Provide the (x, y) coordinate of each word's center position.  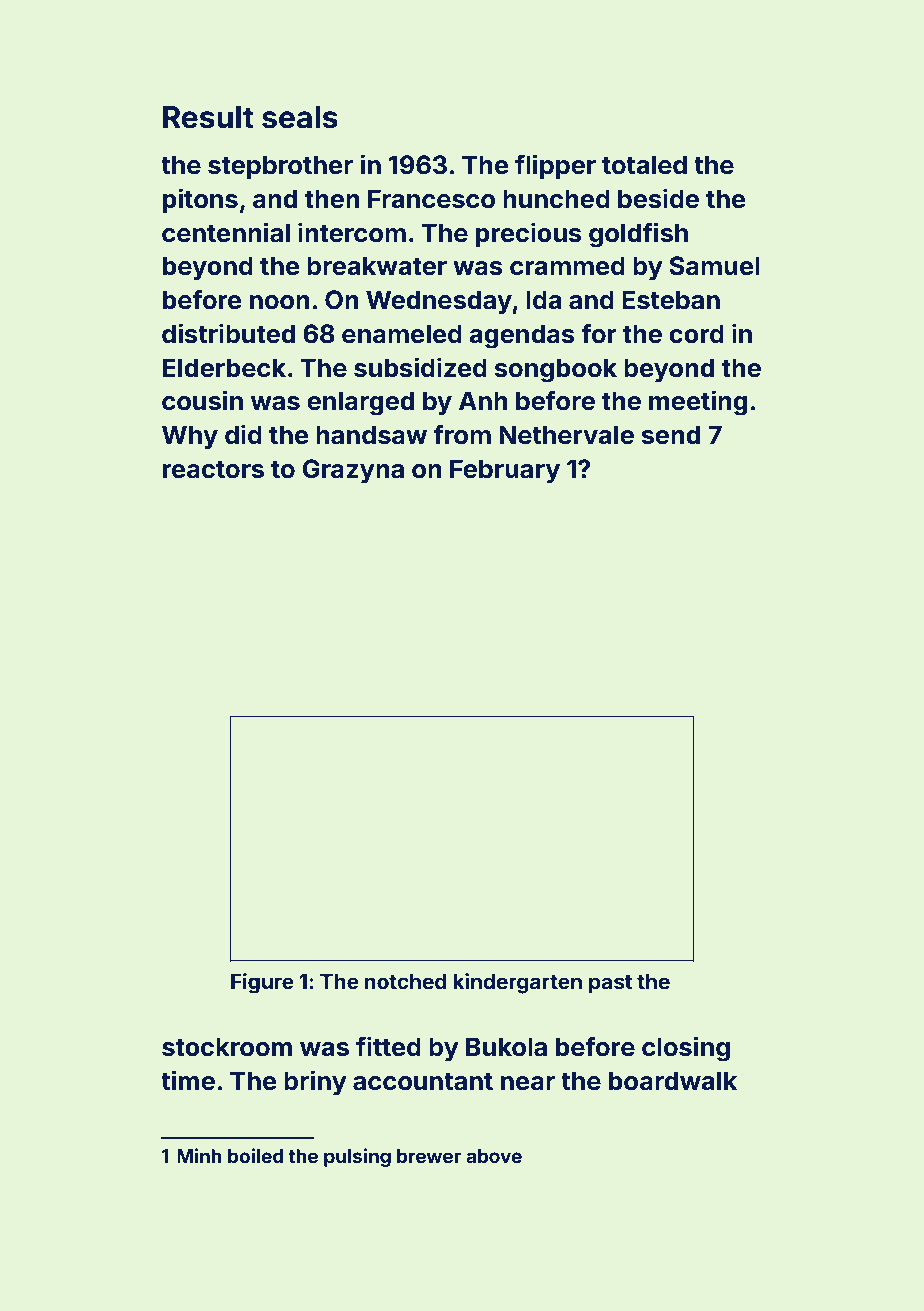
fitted (388, 1046)
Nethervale (566, 435)
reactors (213, 470)
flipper (555, 166)
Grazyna (353, 471)
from (462, 434)
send (670, 435)
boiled (255, 1155)
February (505, 471)
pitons (200, 200)
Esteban (671, 300)
